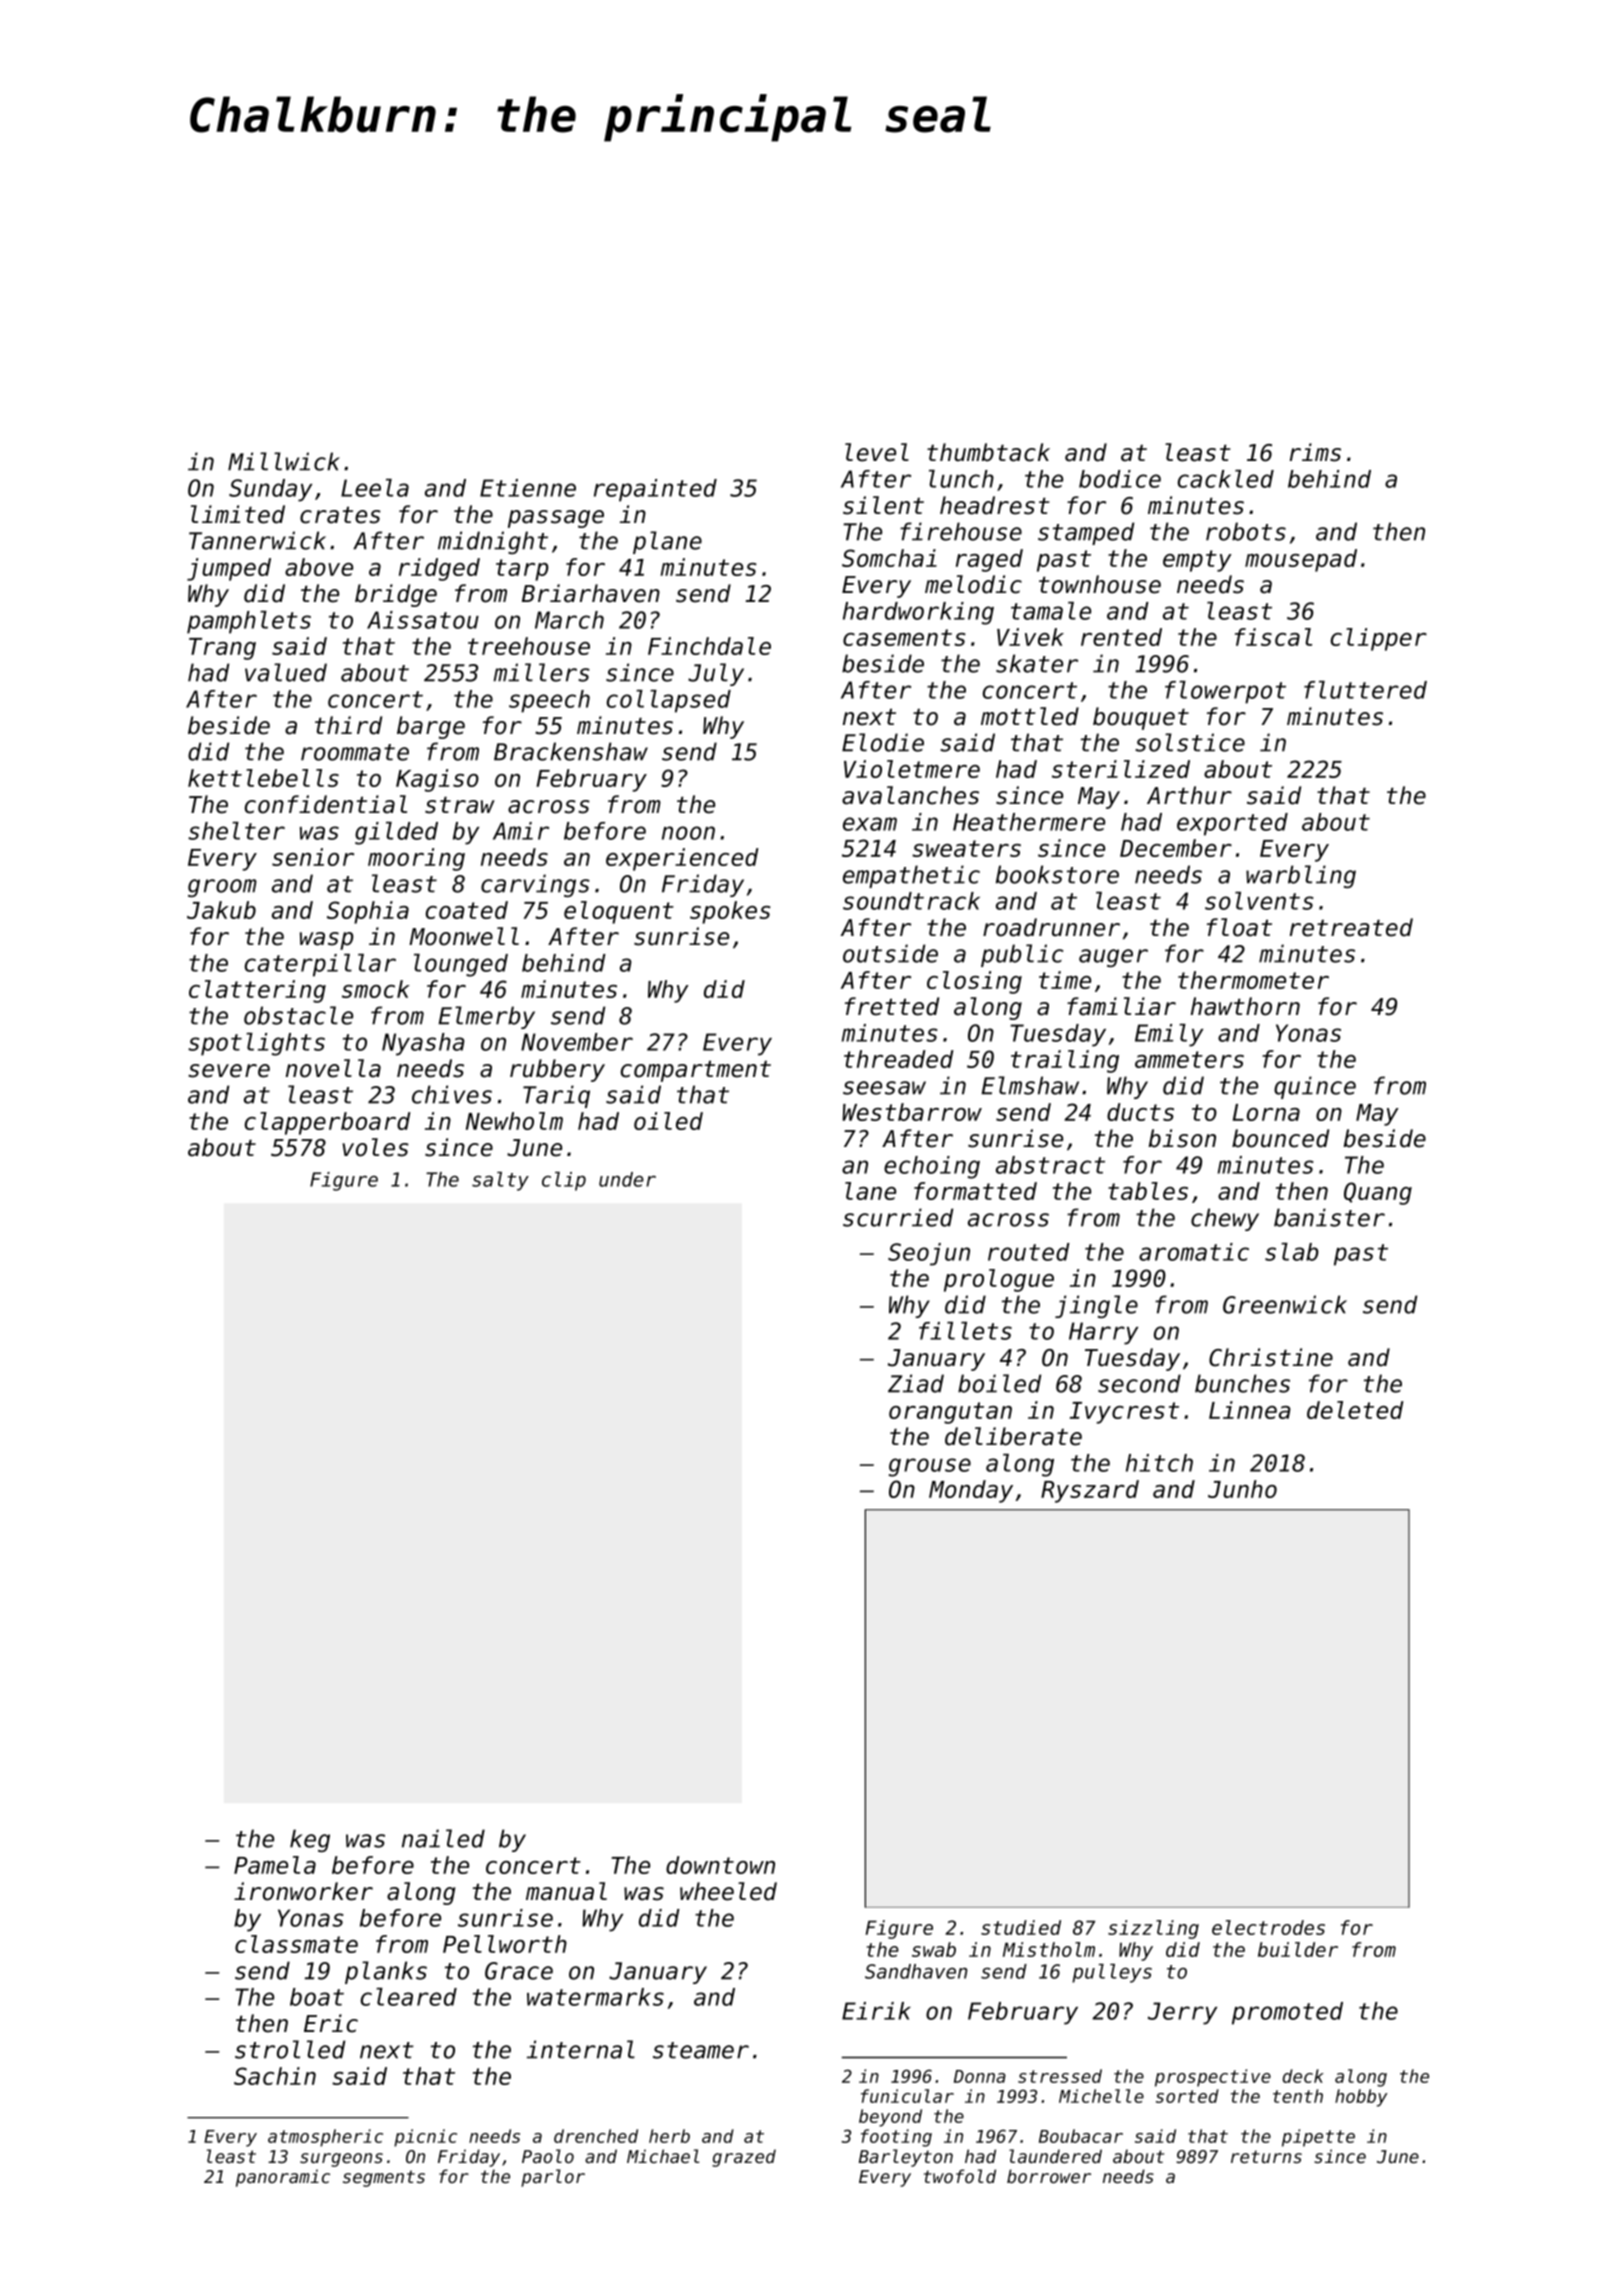  Describe the element at coordinates (500, 1181) in the document. I see `salty` at that location.
